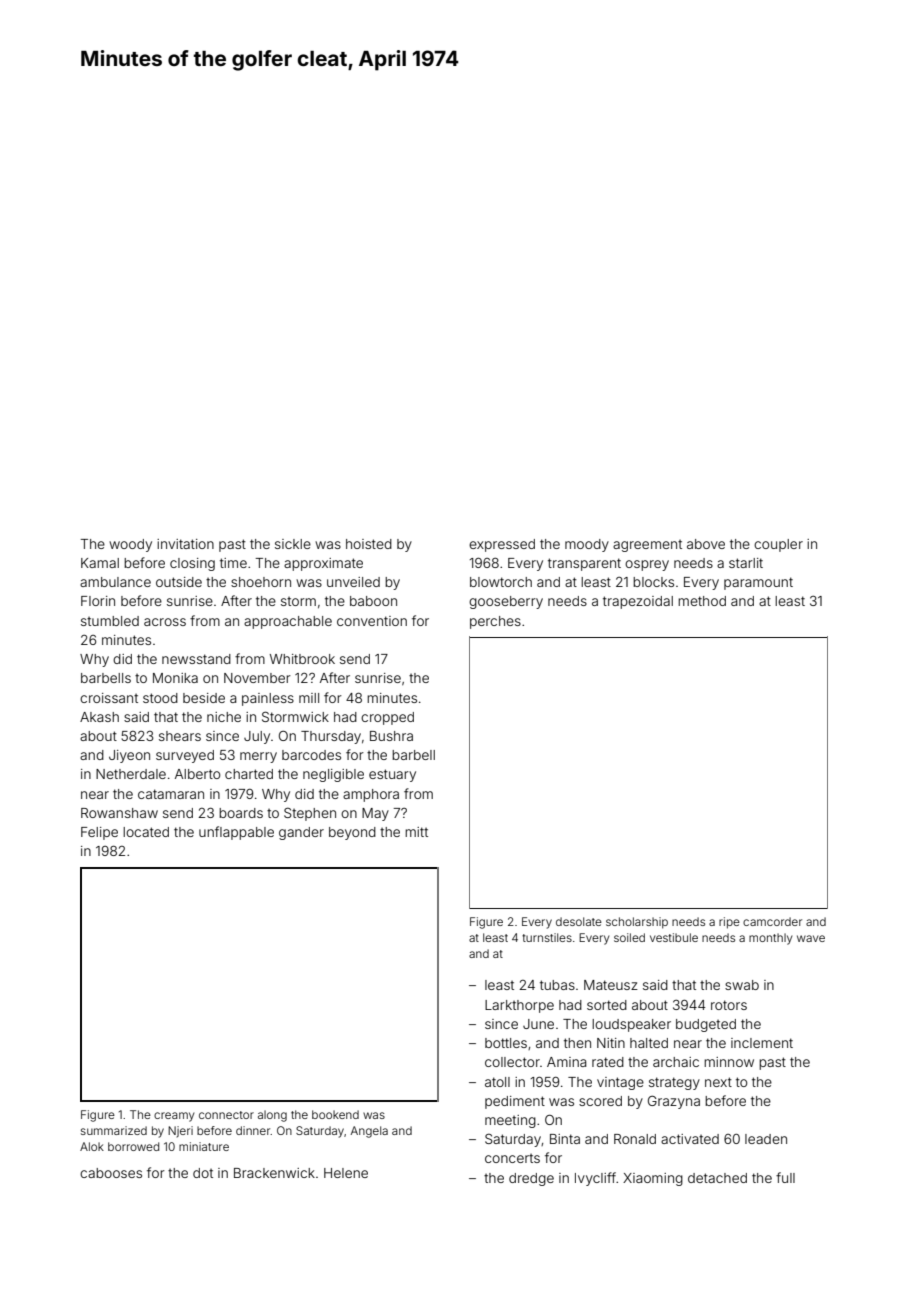  I want to click on method, so click(702, 601).
